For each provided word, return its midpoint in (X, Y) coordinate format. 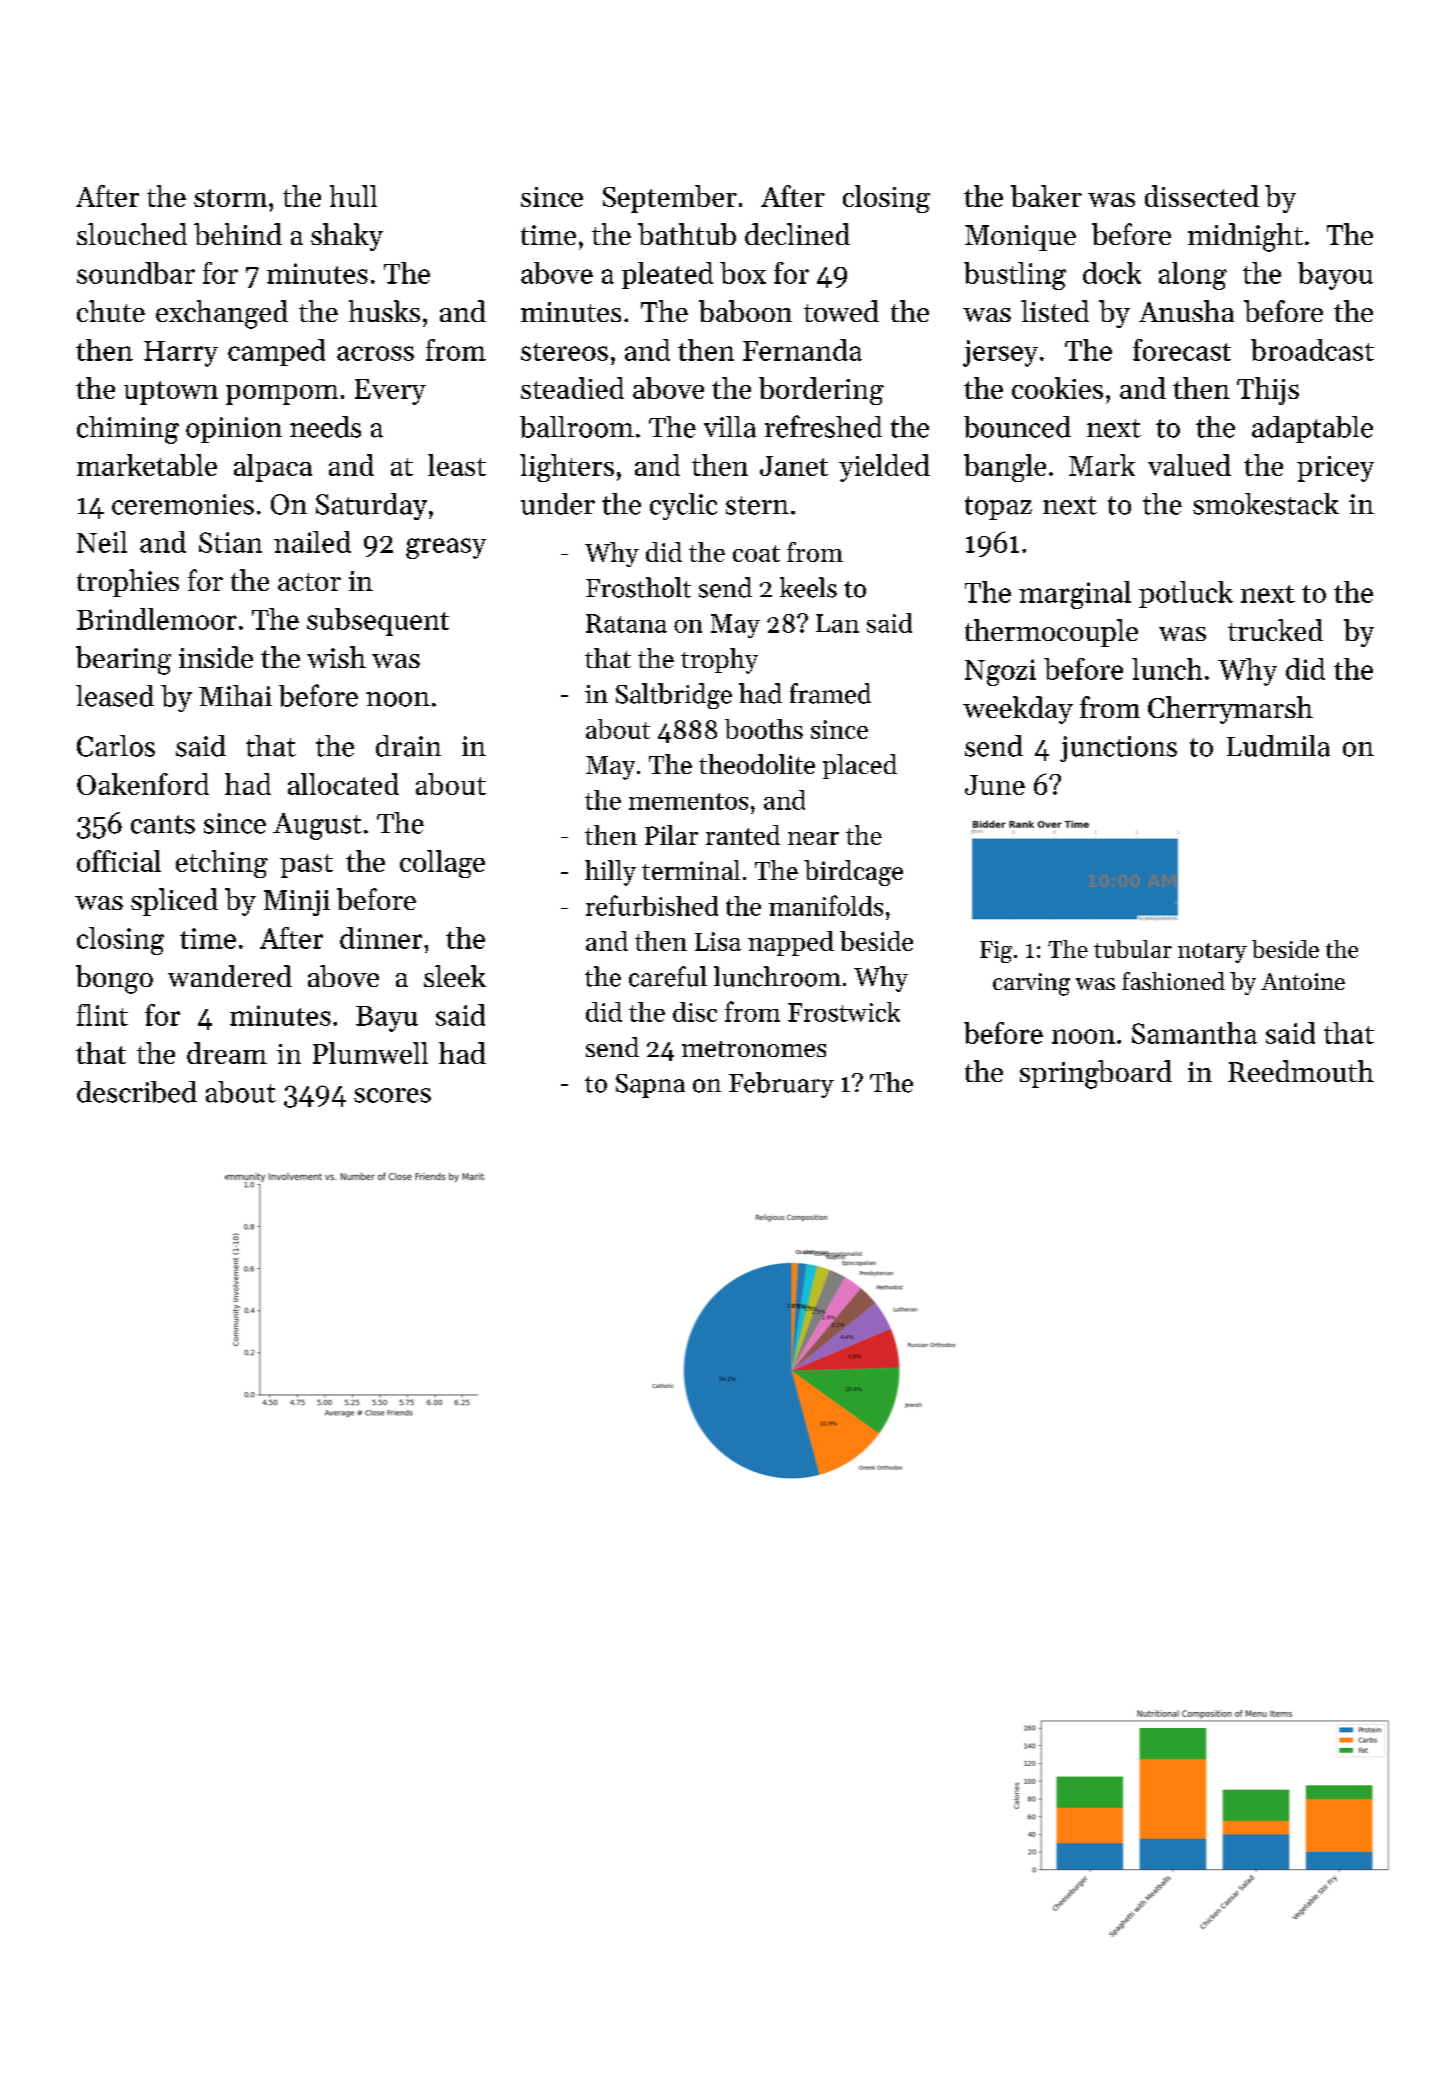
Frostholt (638, 587)
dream (227, 1053)
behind (238, 234)
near (813, 838)
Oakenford (143, 784)
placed (860, 766)
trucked (1275, 630)
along (1193, 276)
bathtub (687, 234)
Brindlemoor (157, 619)
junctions (1118, 749)
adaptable (1312, 429)
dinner (381, 938)
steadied (572, 388)
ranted (743, 835)
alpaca (273, 468)
